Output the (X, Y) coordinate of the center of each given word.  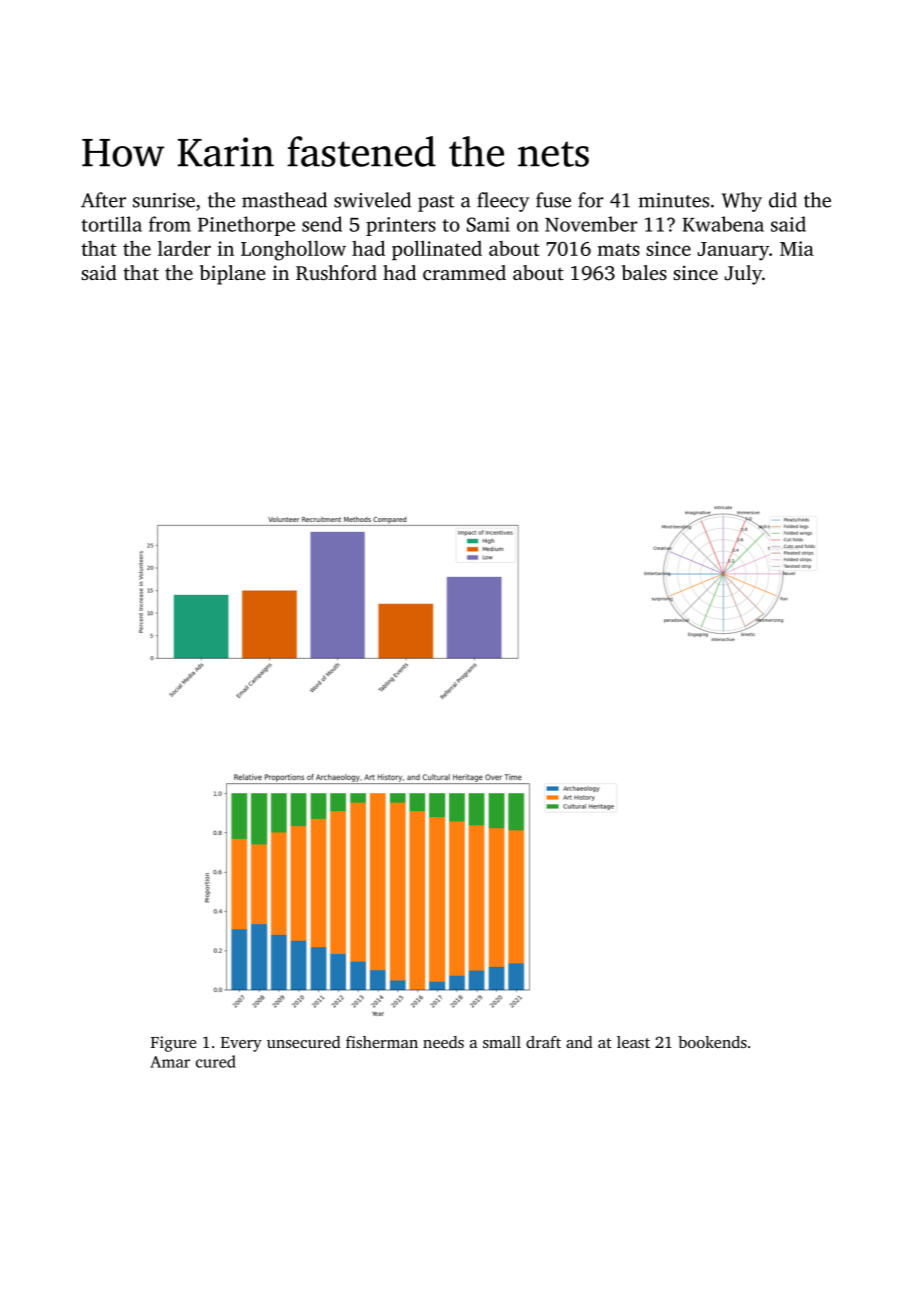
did (783, 200)
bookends (712, 1042)
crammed (464, 272)
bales (644, 272)
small (502, 1042)
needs (443, 1042)
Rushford (336, 273)
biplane (233, 275)
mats (618, 249)
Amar (170, 1062)
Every (241, 1044)
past (436, 203)
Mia (797, 248)
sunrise (164, 200)
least (633, 1042)
